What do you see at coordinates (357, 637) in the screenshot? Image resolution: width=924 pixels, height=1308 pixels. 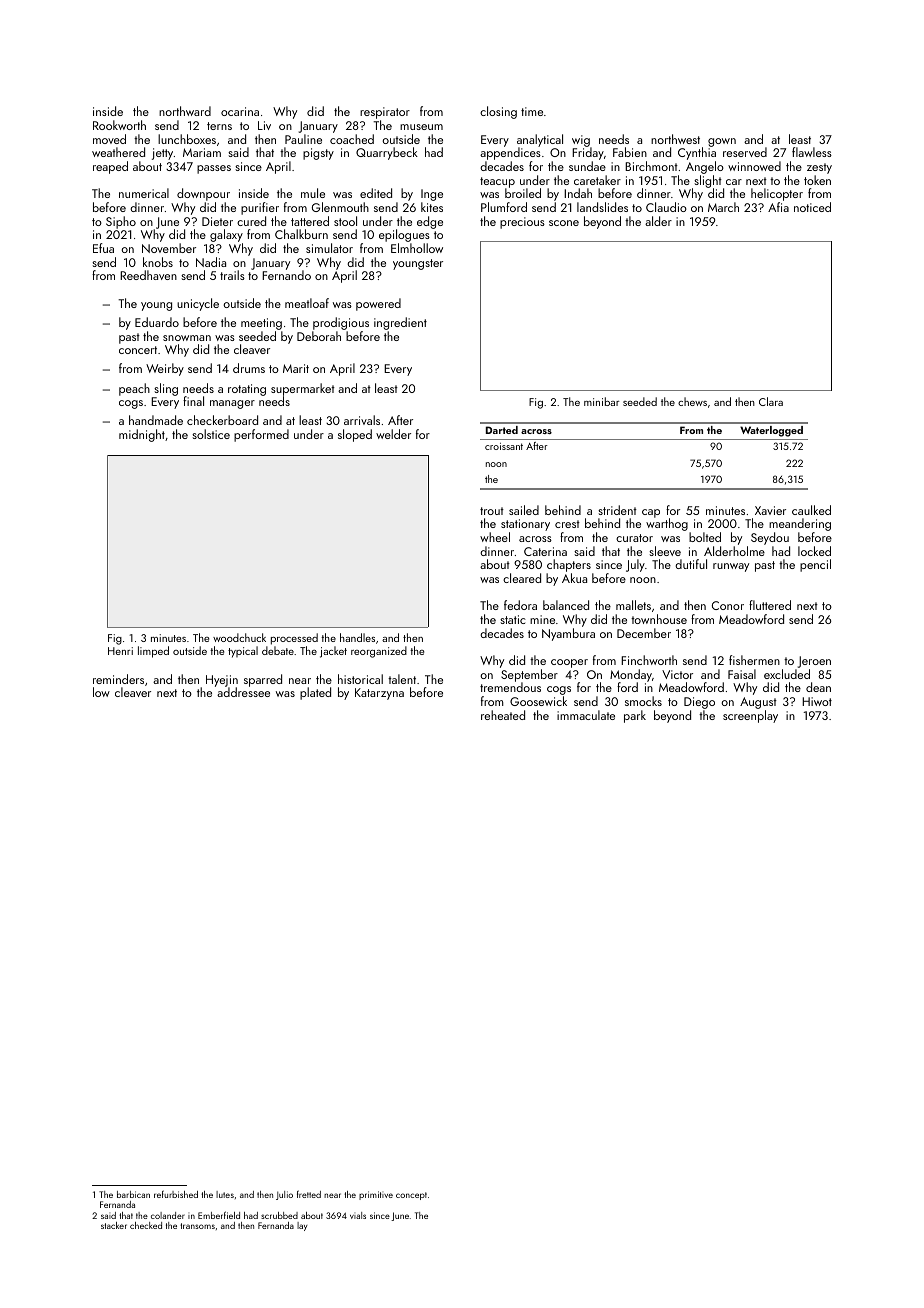 I see `handles` at bounding box center [357, 637].
